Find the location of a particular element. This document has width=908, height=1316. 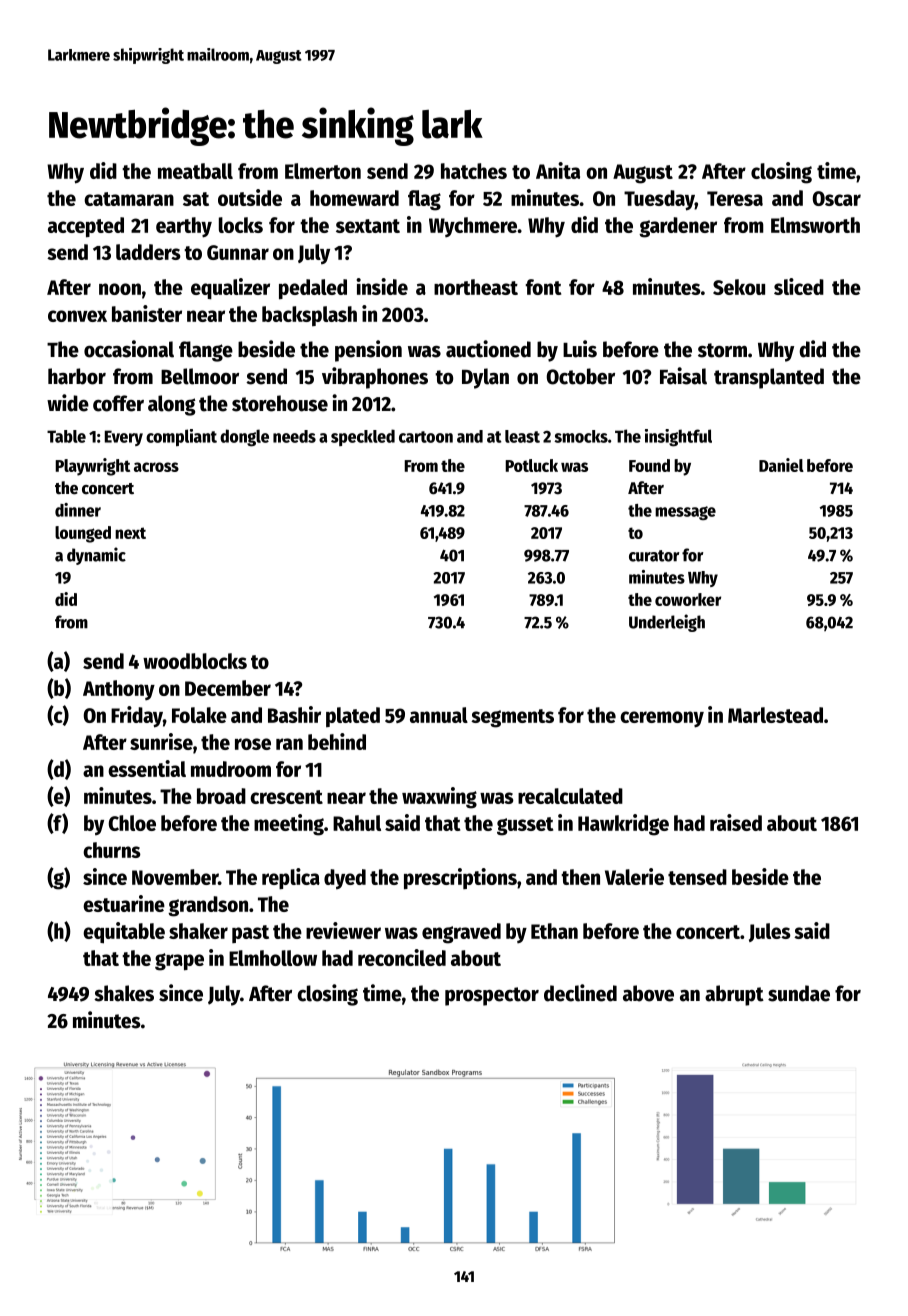

Anita is located at coordinates (558, 170).
